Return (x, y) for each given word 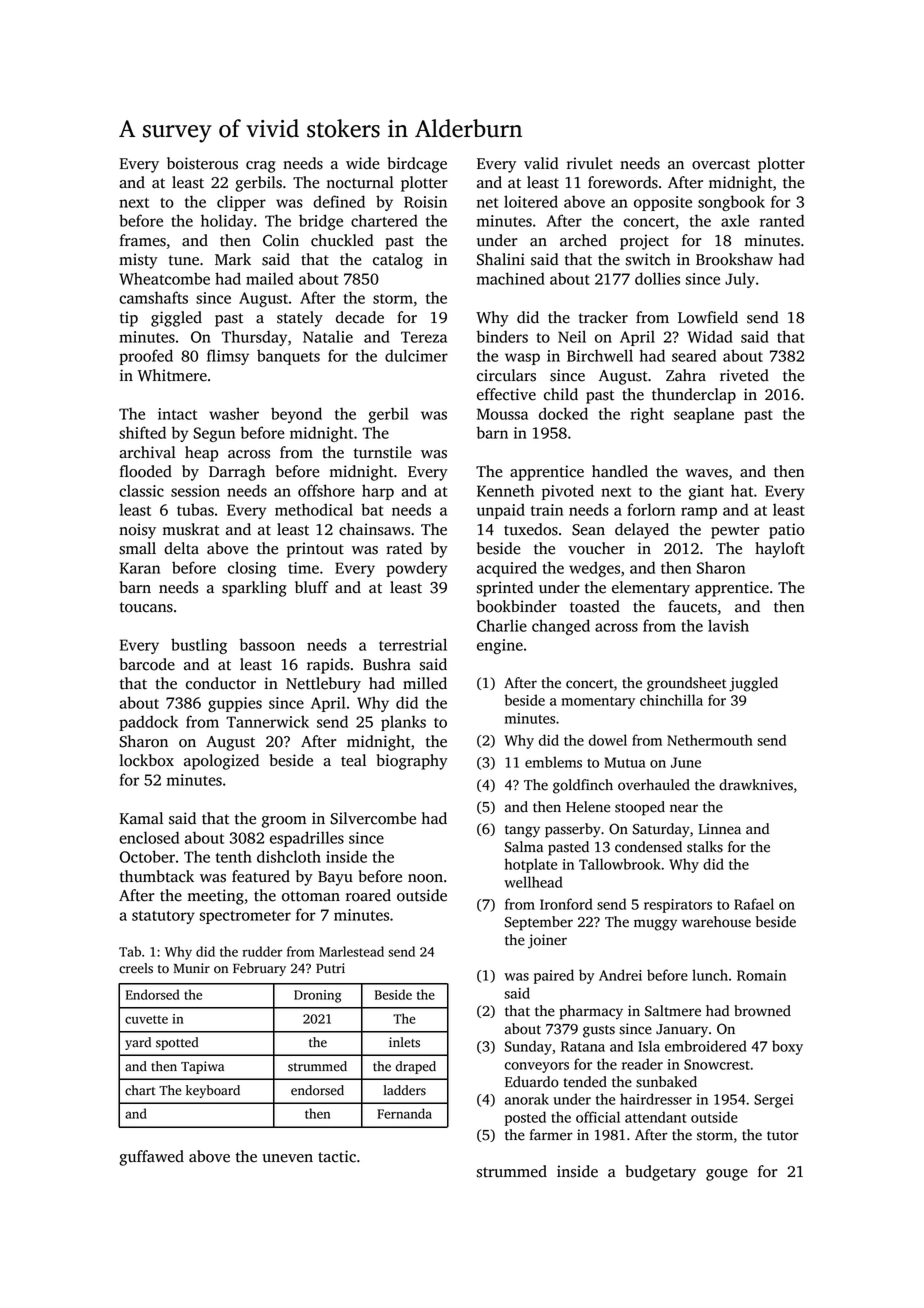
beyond (296, 415)
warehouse (716, 922)
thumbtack (157, 876)
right (647, 415)
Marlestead (351, 951)
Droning (318, 996)
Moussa (502, 414)
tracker (603, 317)
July (740, 280)
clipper (241, 203)
